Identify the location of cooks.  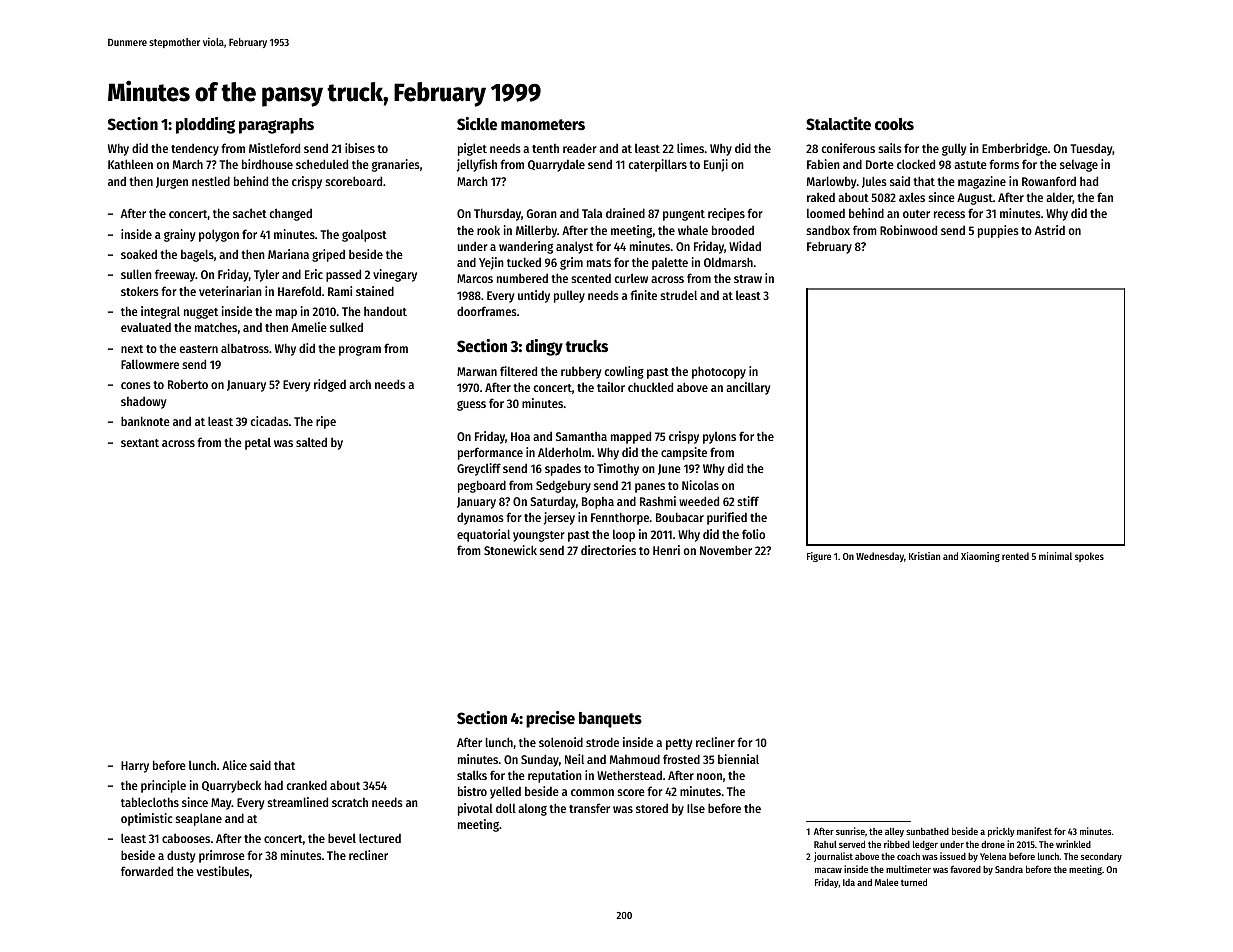
(894, 124).
